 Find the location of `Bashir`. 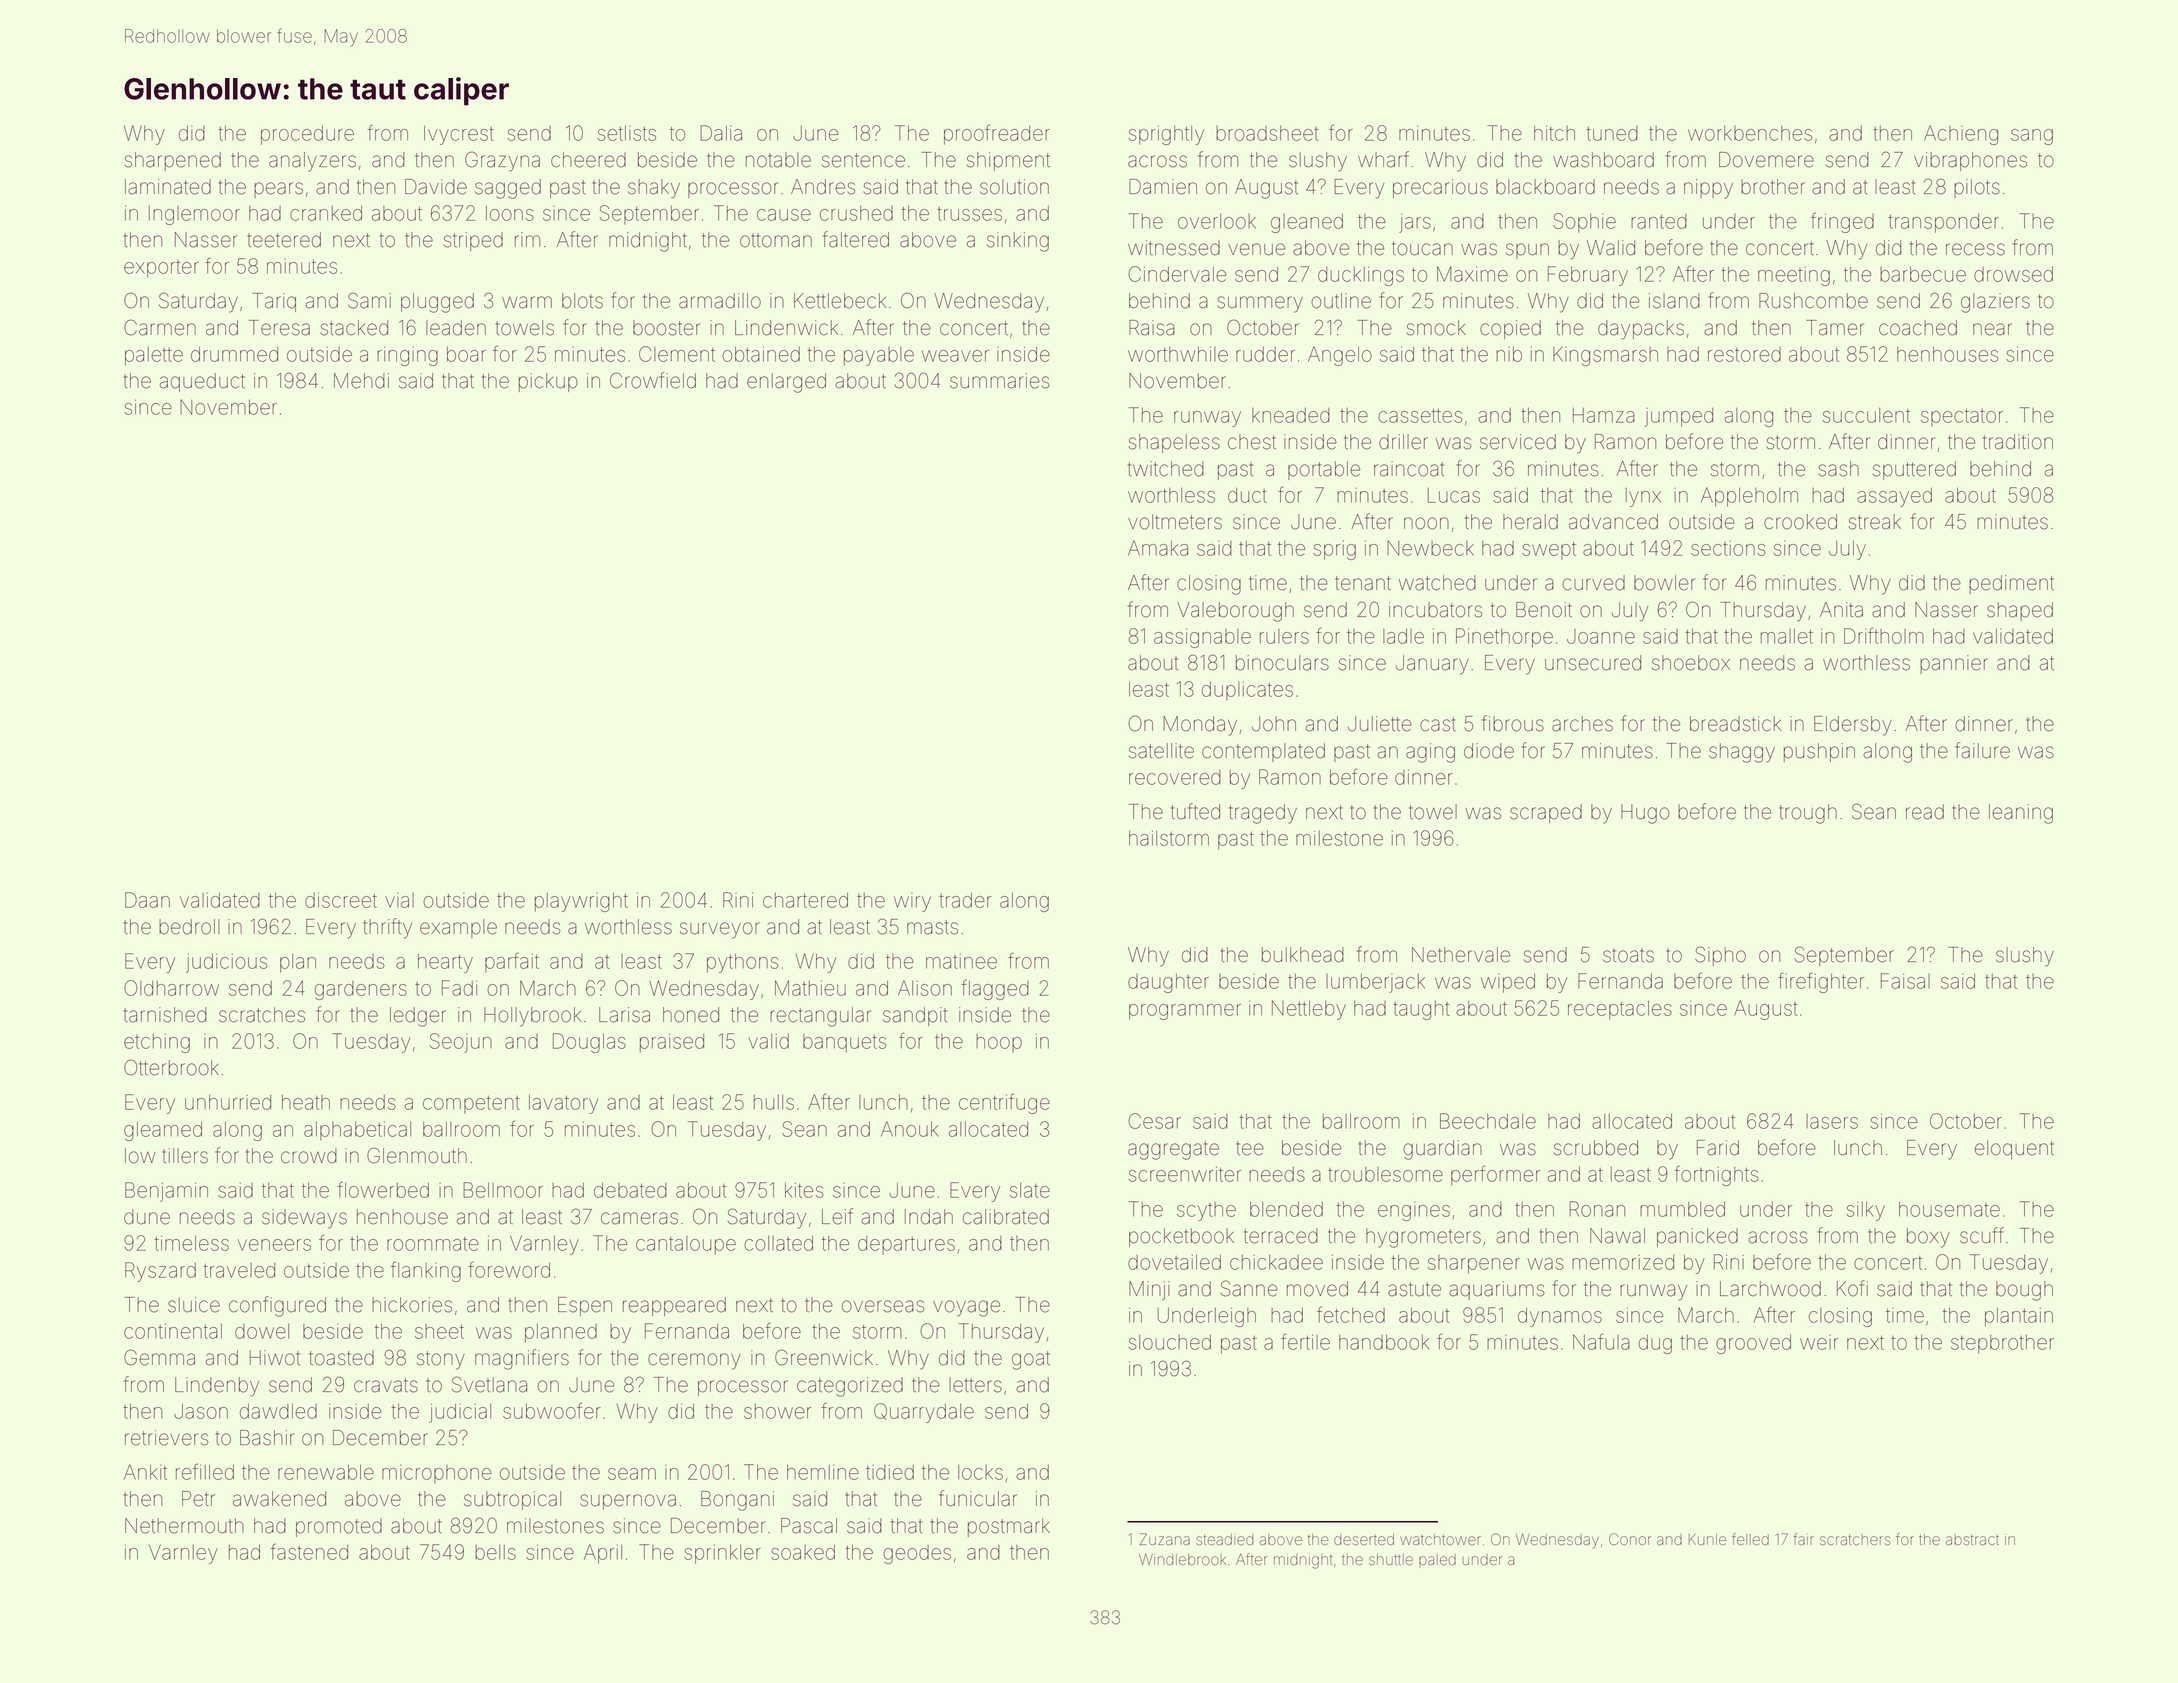

Bashir is located at coordinates (267, 1438).
